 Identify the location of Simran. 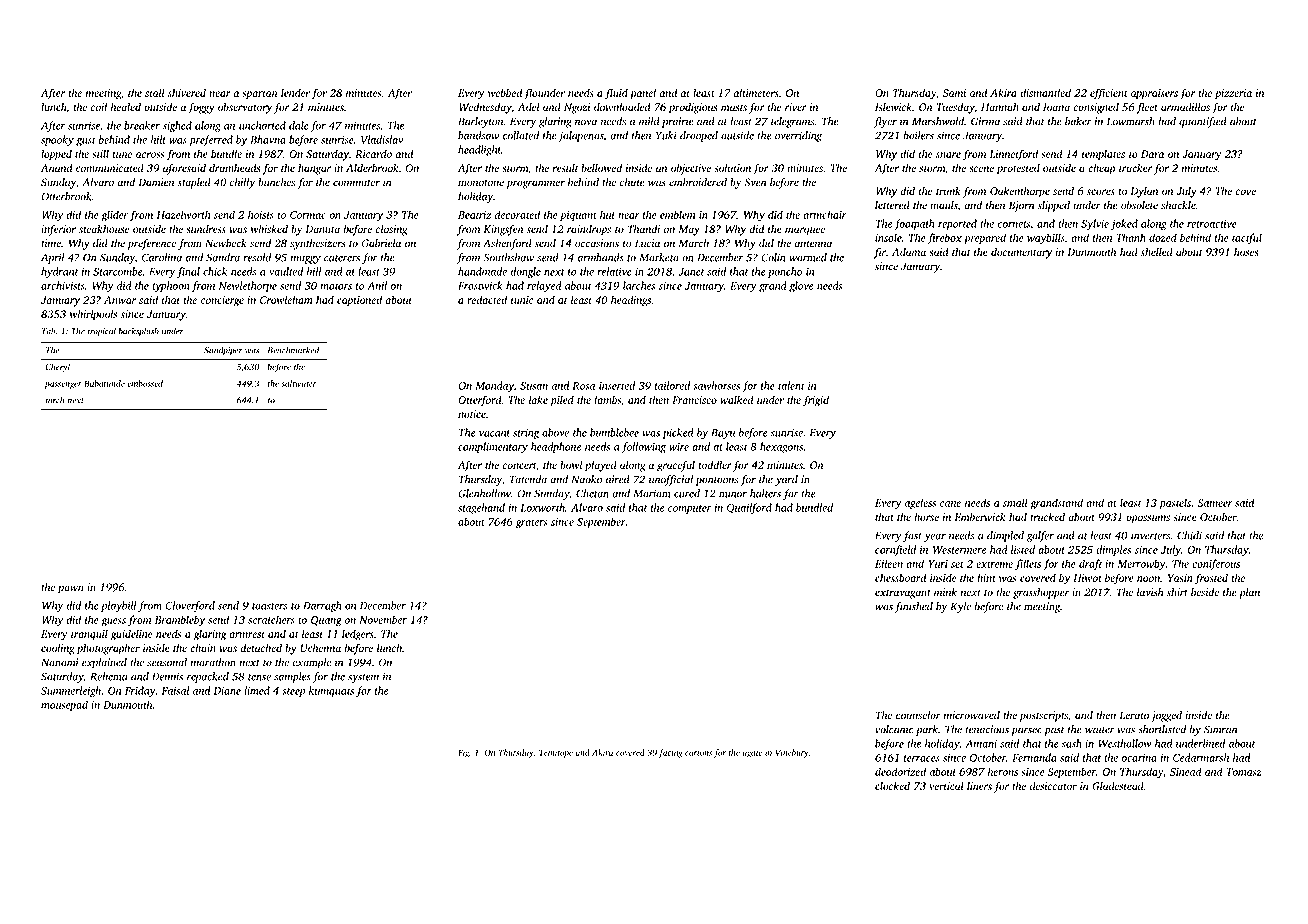
(1220, 729).
